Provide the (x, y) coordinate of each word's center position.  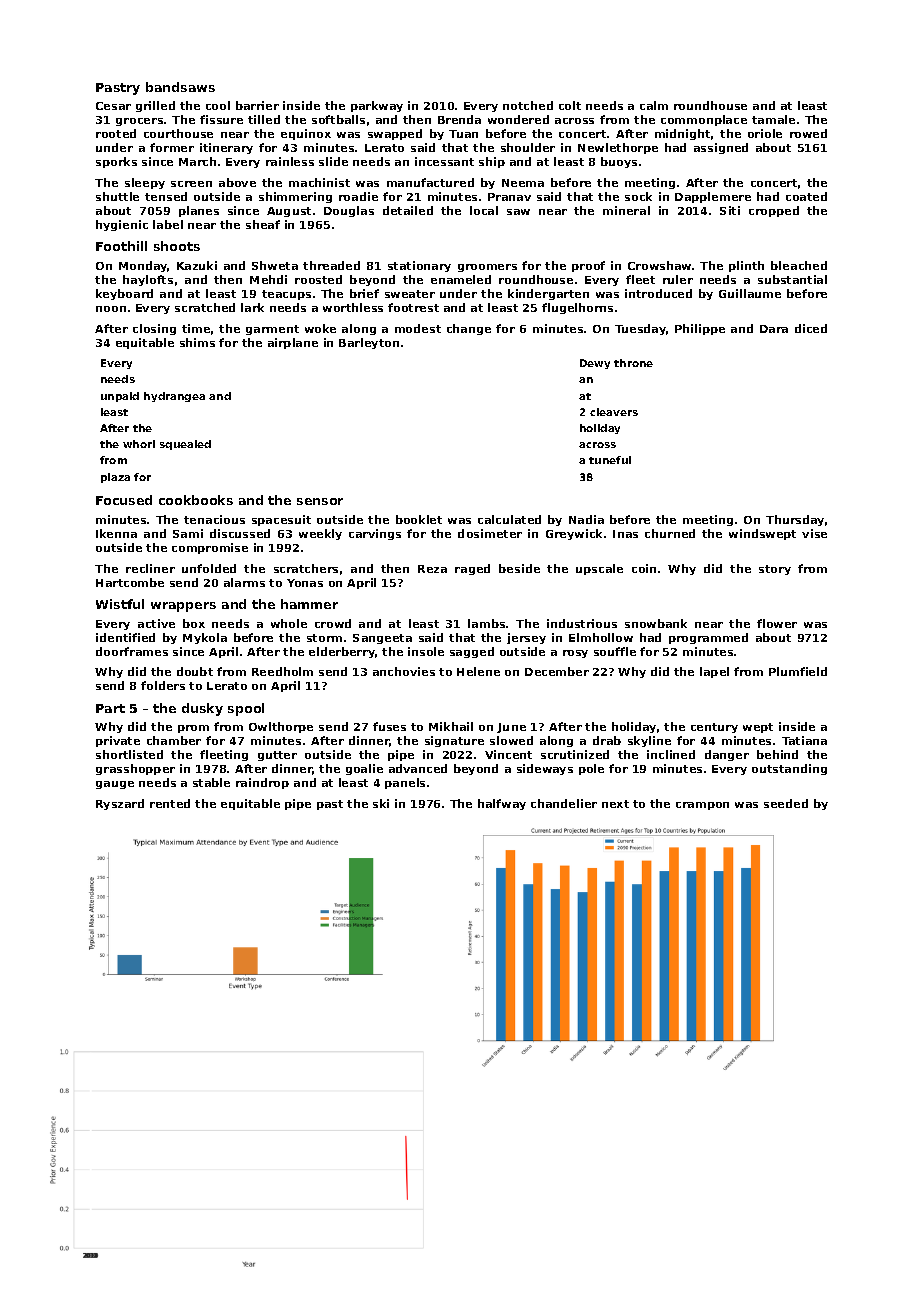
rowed (808, 133)
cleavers (614, 412)
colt (570, 105)
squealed (185, 445)
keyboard (124, 294)
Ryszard (120, 804)
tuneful (610, 460)
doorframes (132, 651)
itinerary (226, 148)
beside (519, 568)
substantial (792, 279)
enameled (461, 279)
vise (814, 533)
